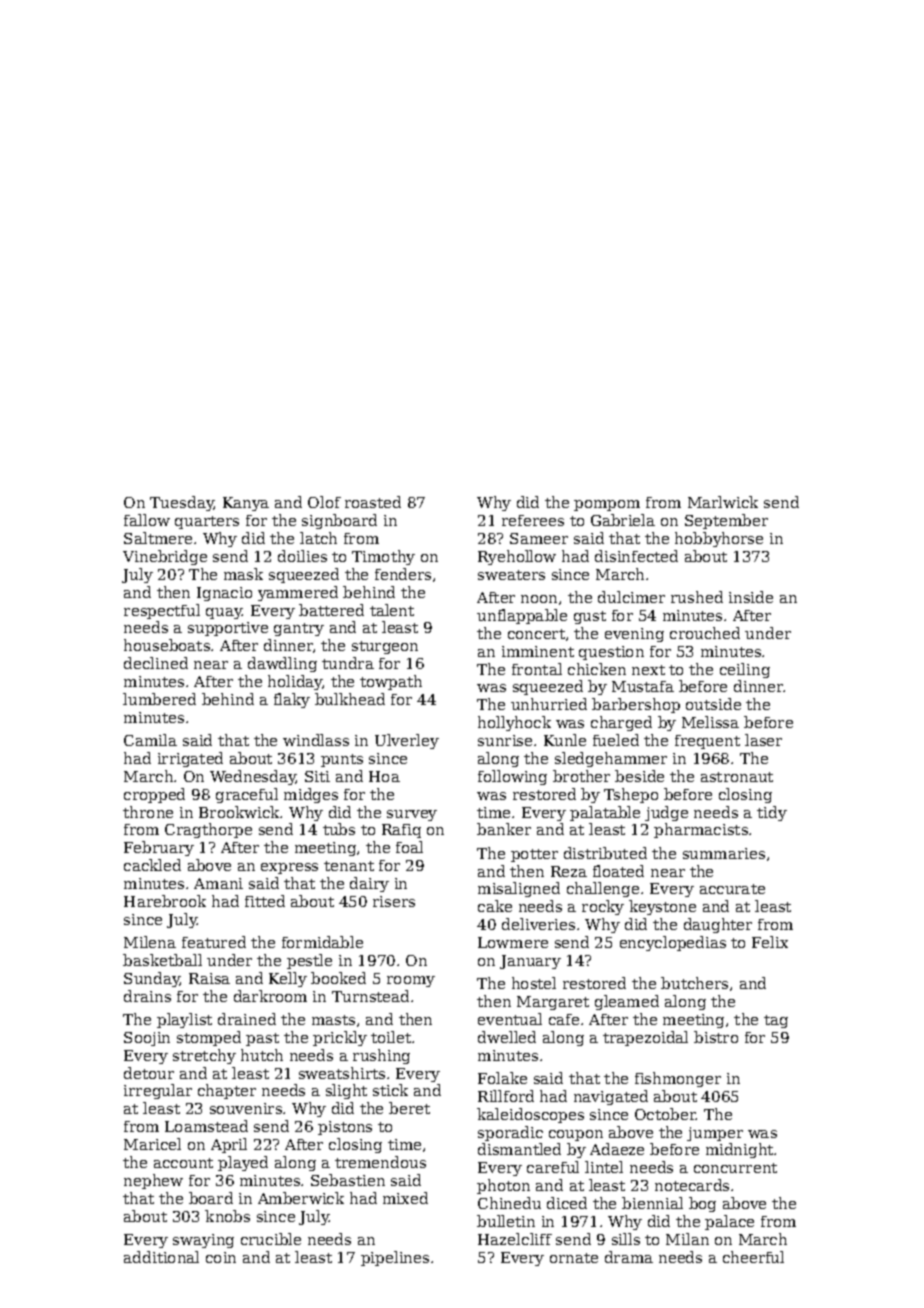  What do you see at coordinates (370, 996) in the image?
I see `Turnstead` at bounding box center [370, 996].
